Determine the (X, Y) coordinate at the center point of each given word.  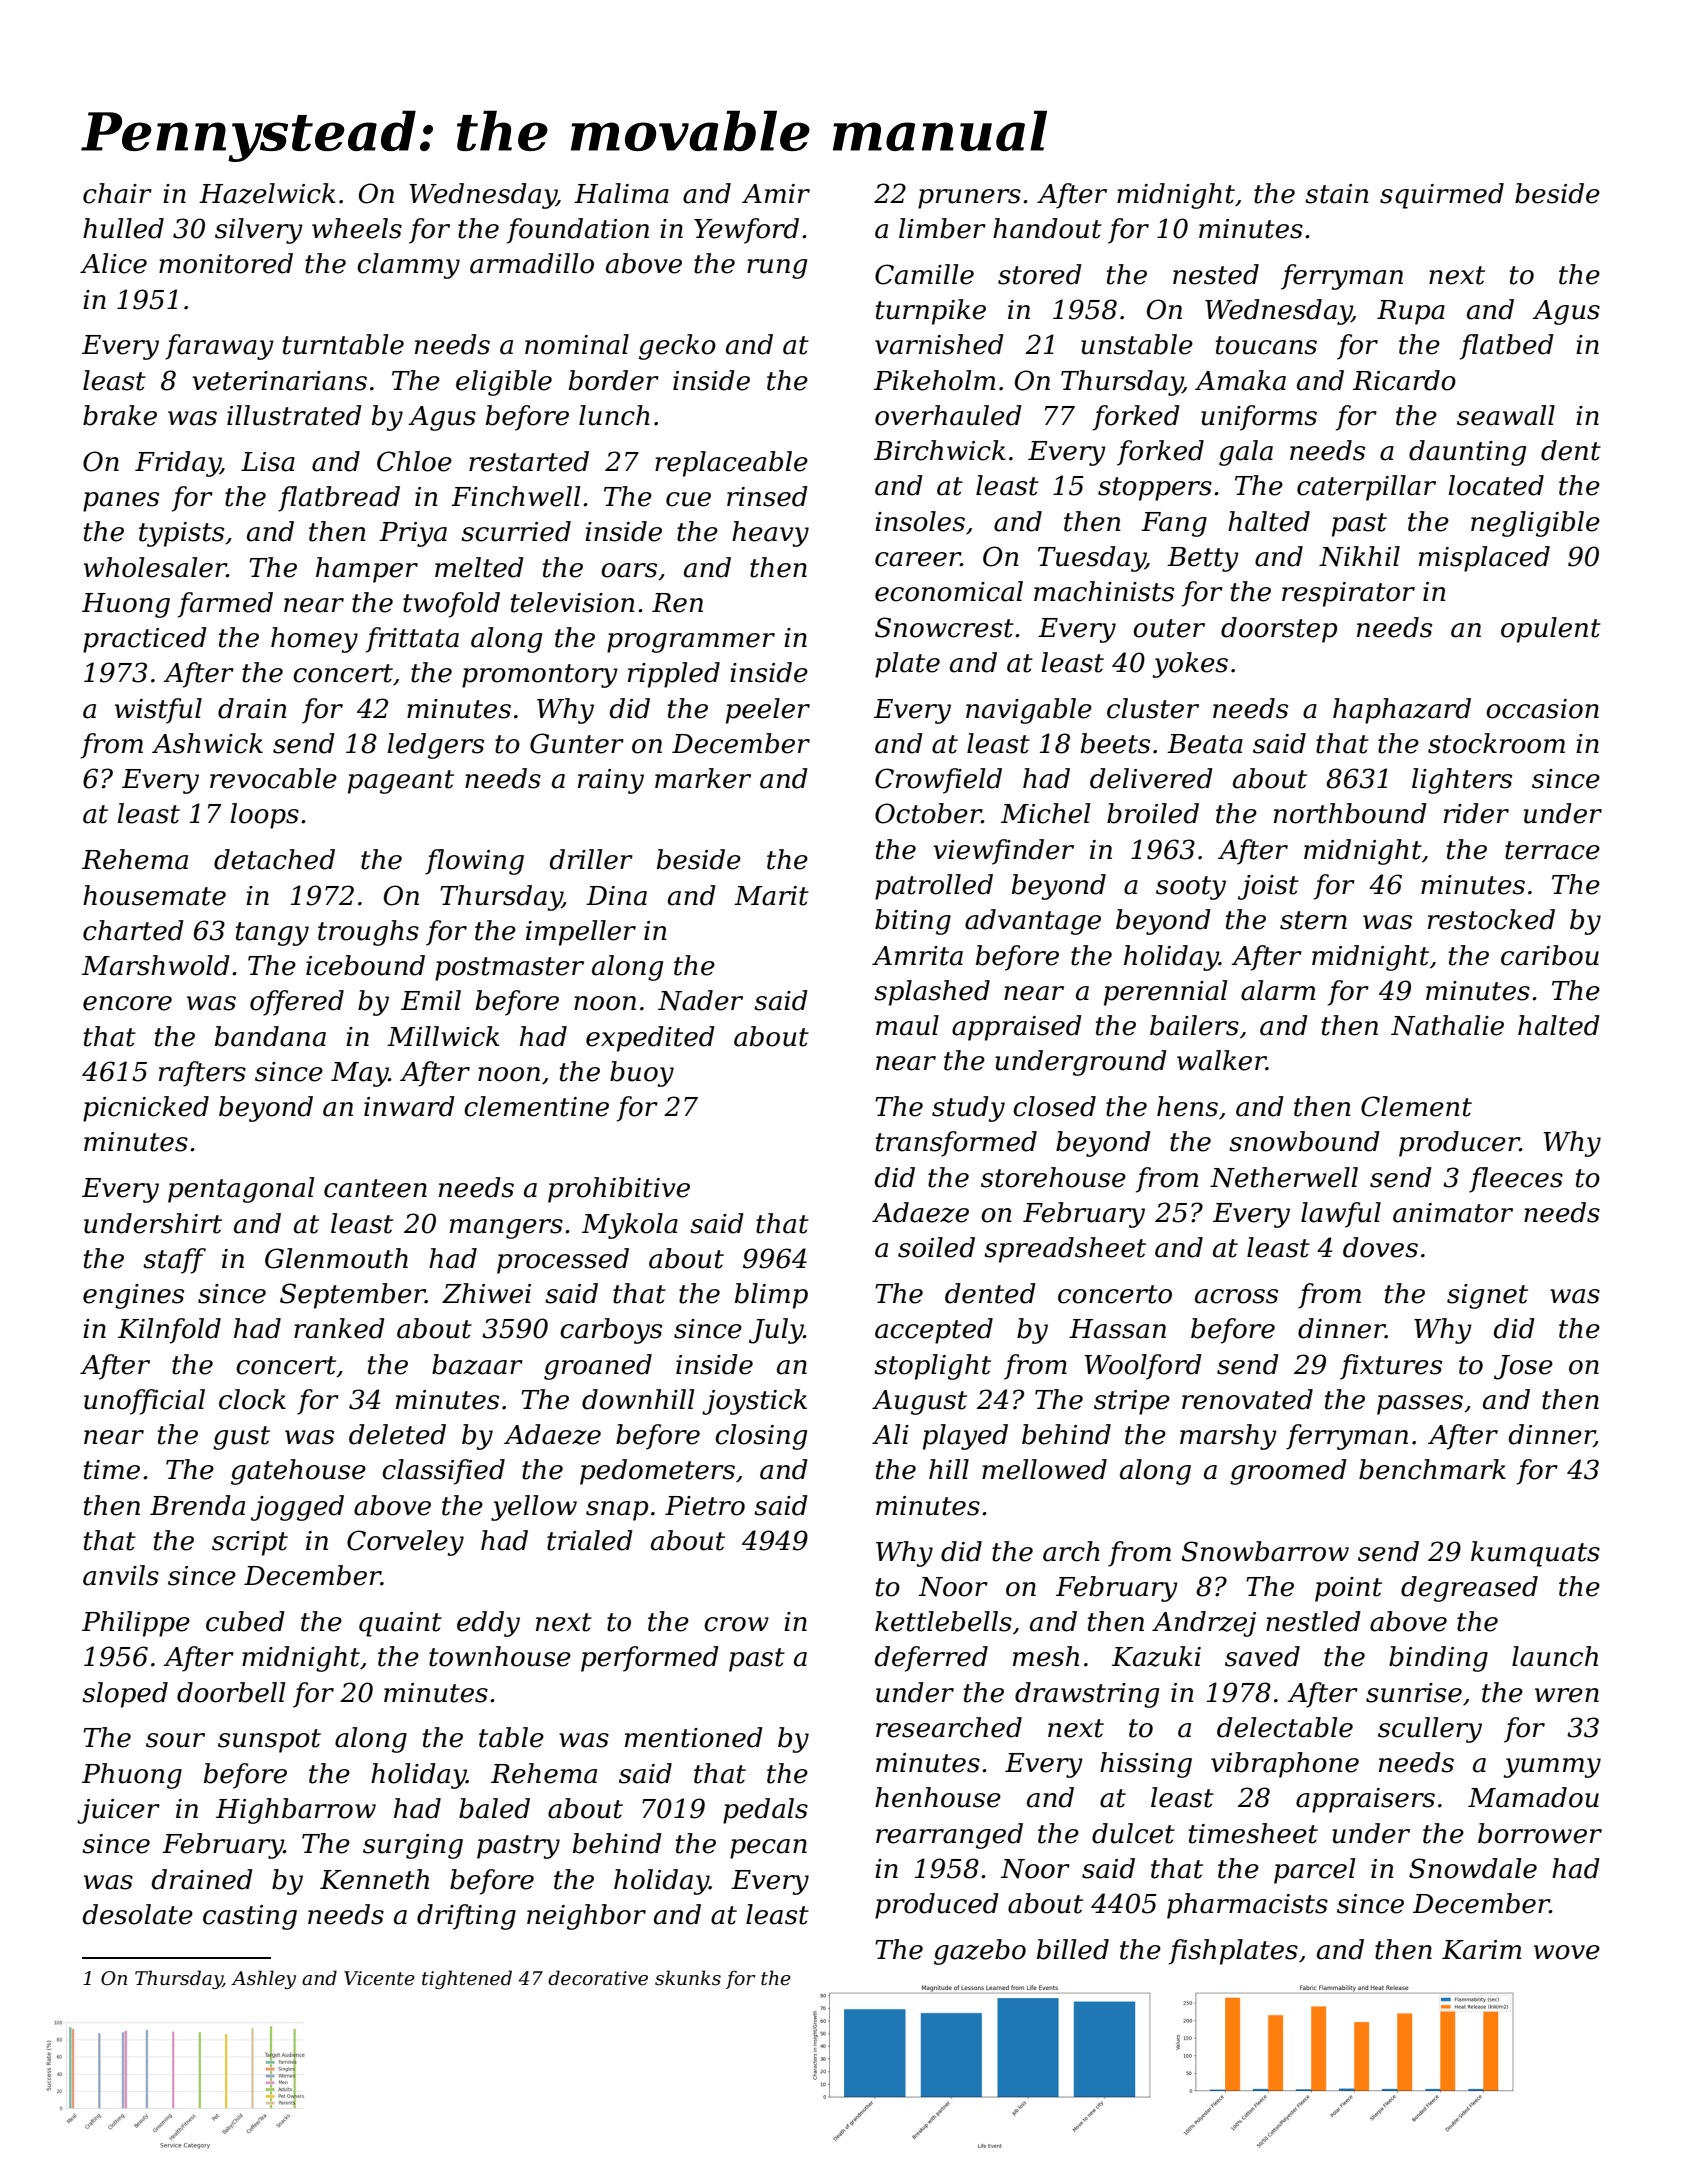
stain (1337, 194)
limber (942, 228)
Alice (113, 263)
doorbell (231, 1692)
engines (133, 1296)
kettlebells (943, 1621)
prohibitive (619, 1190)
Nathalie (1447, 1025)
